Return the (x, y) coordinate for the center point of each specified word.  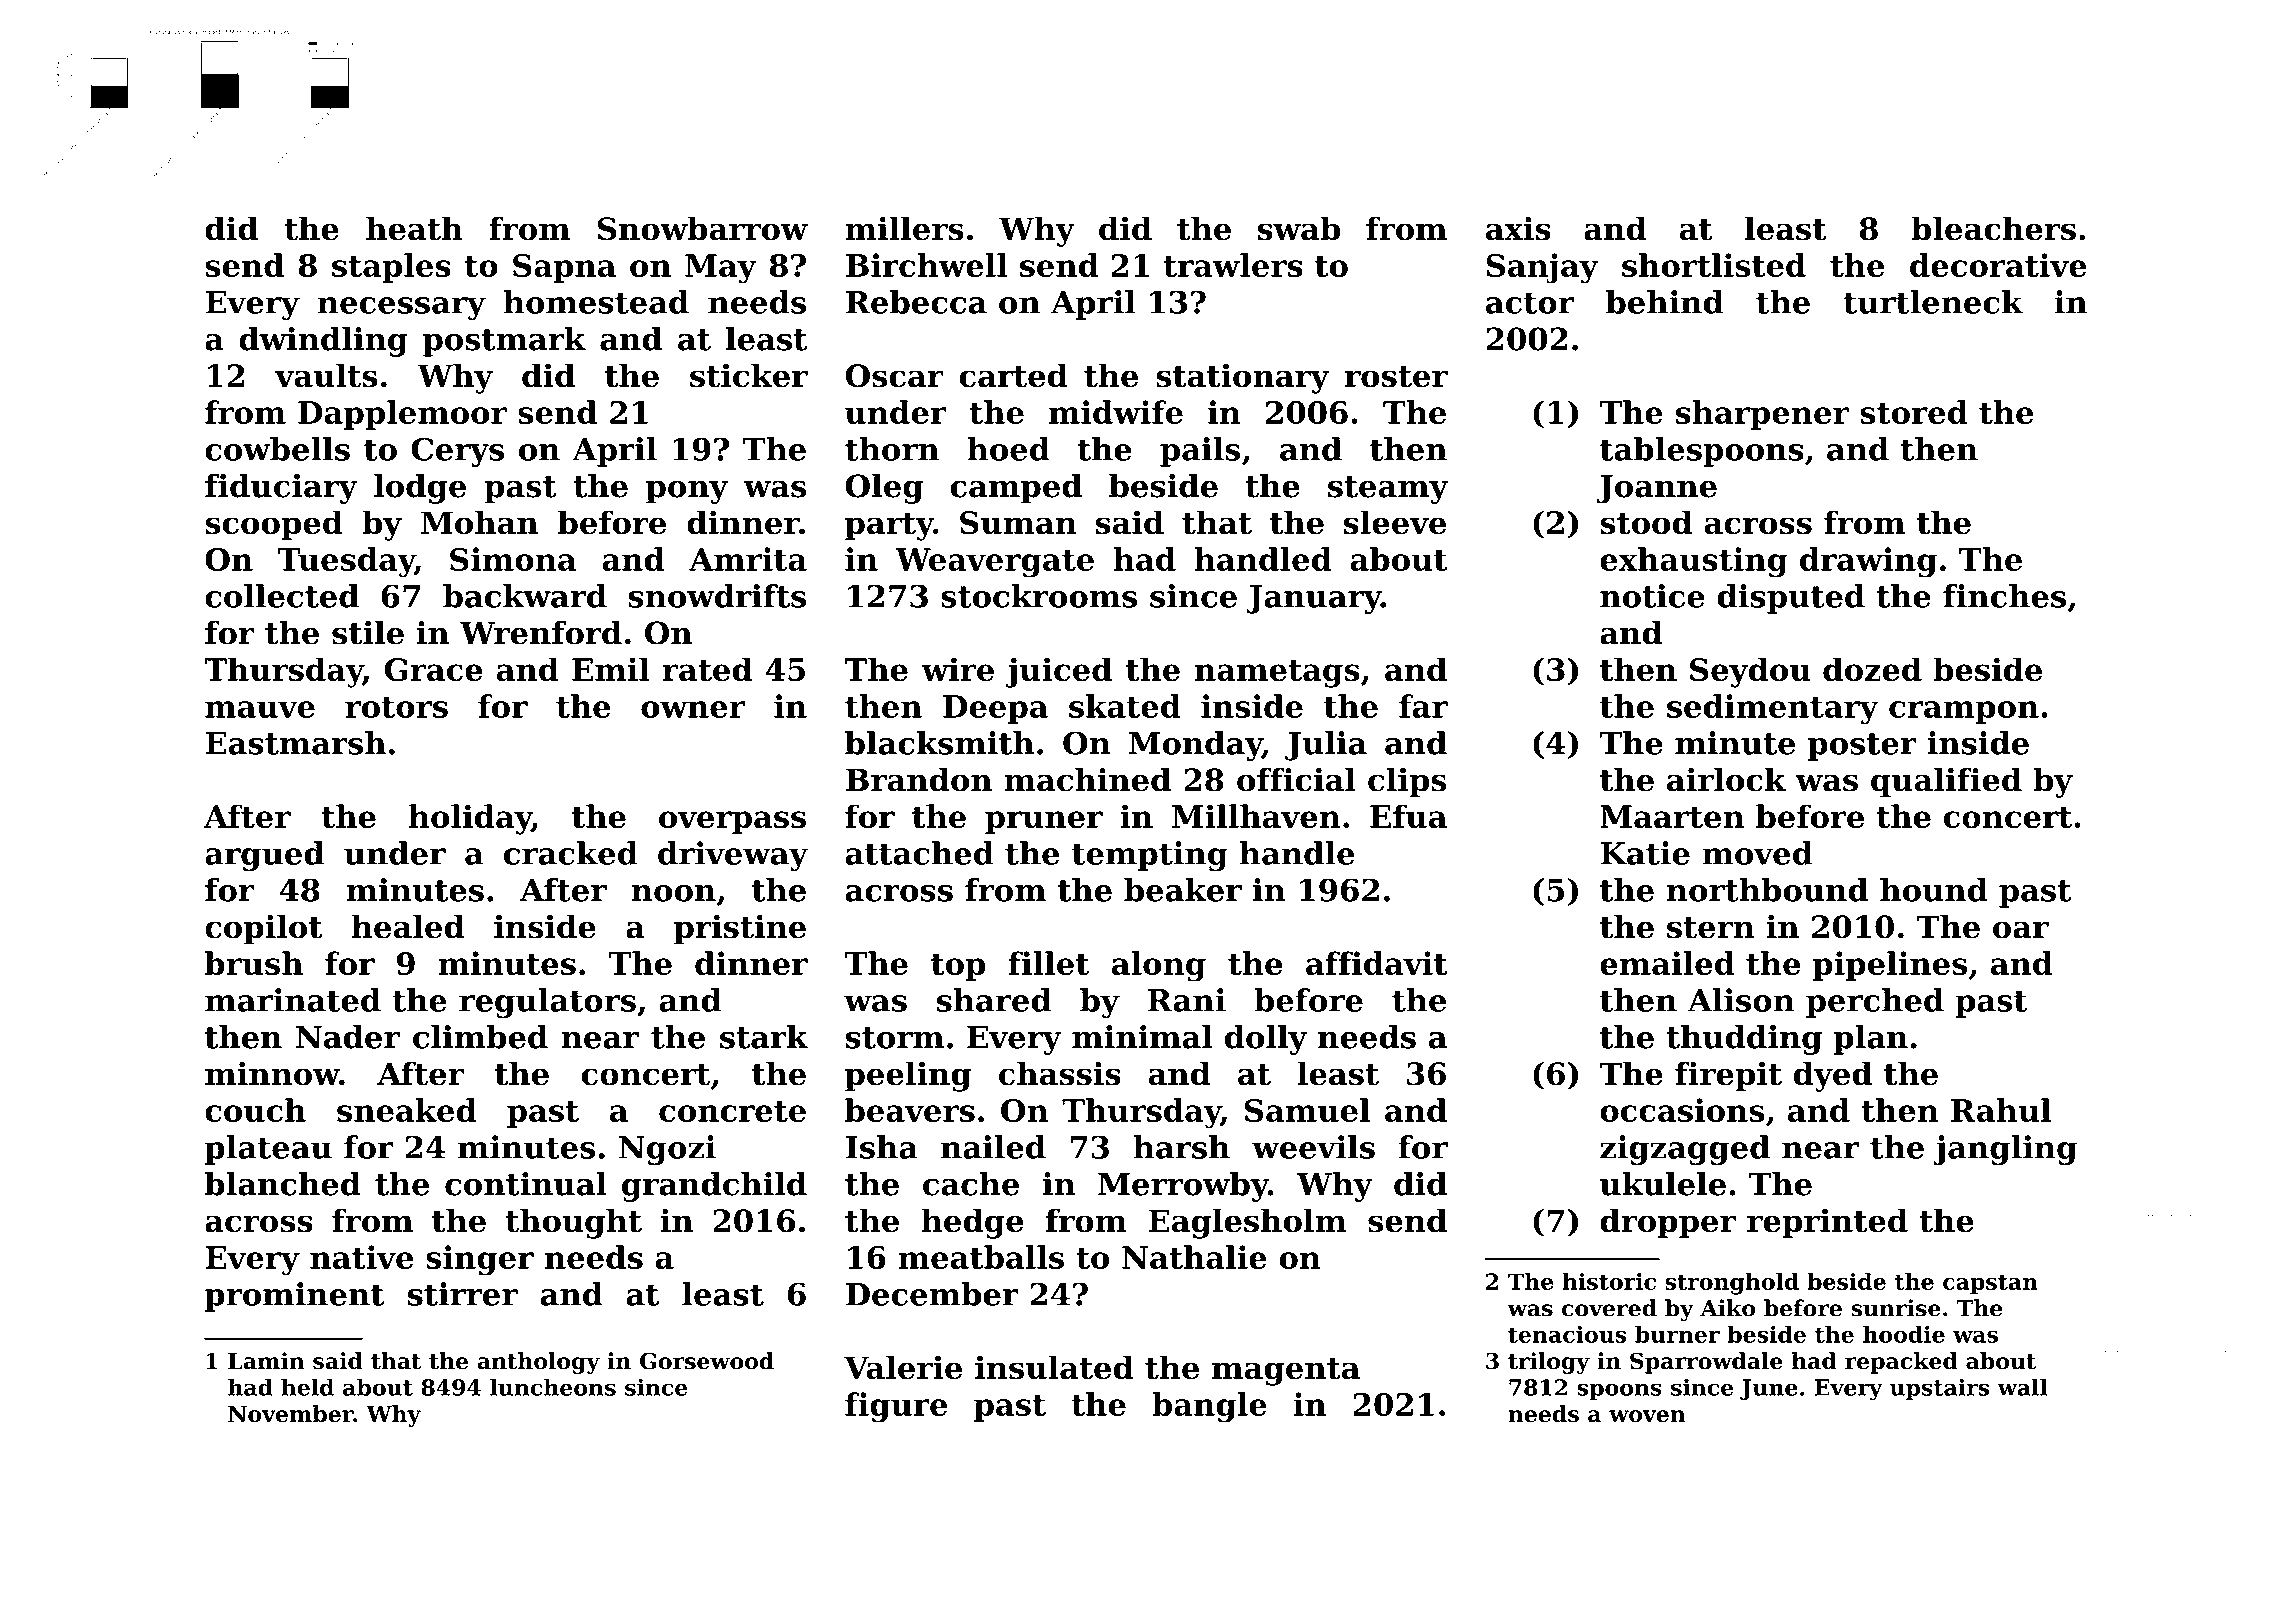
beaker (1183, 890)
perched (1875, 1003)
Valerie (903, 1367)
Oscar (895, 376)
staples (391, 268)
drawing (1868, 562)
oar (2021, 930)
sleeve (1394, 522)
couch (255, 1110)
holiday (470, 819)
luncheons (553, 1387)
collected (282, 596)
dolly (1266, 1040)
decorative (1998, 265)
